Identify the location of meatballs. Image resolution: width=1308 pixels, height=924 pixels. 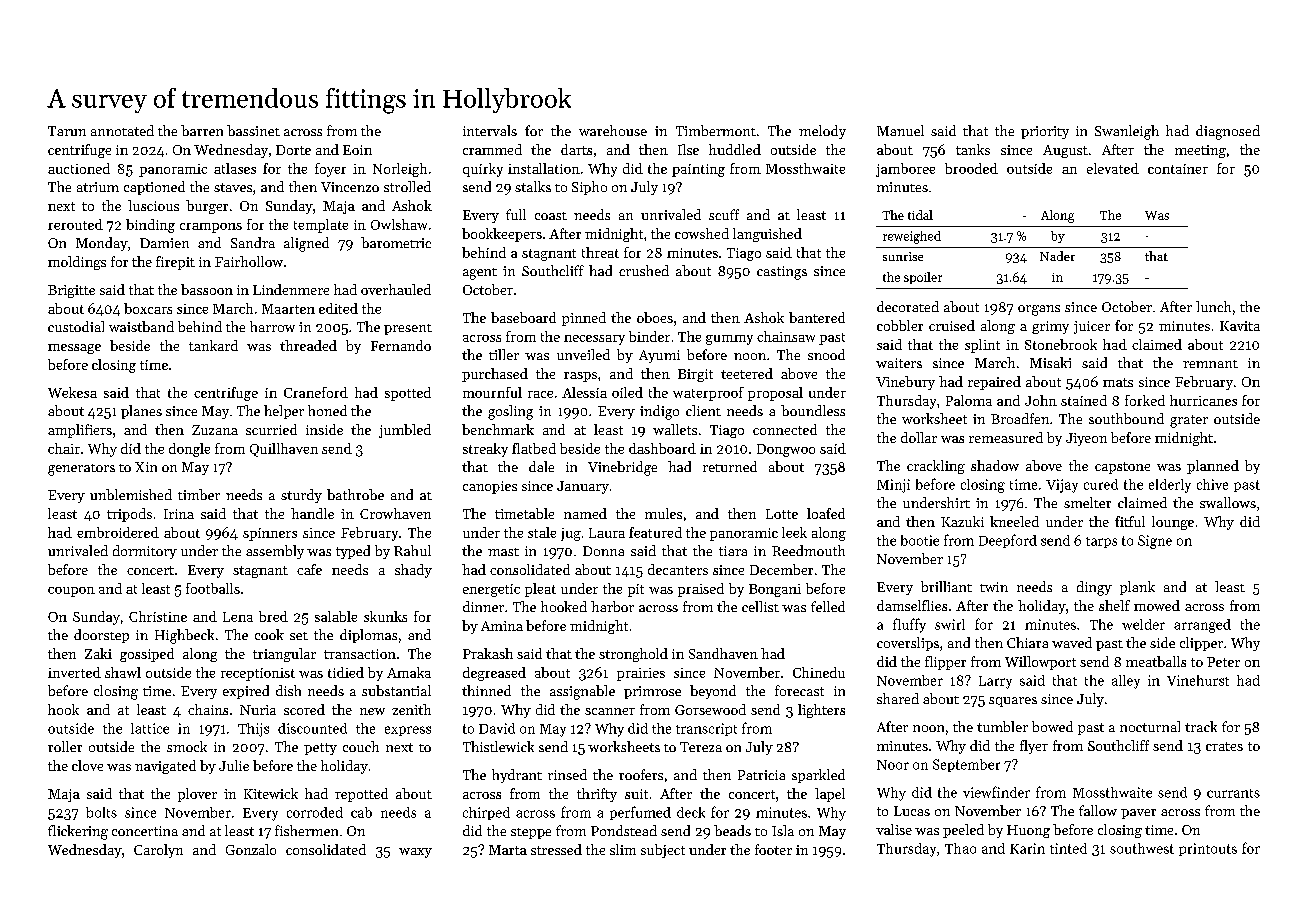
(1156, 661).
